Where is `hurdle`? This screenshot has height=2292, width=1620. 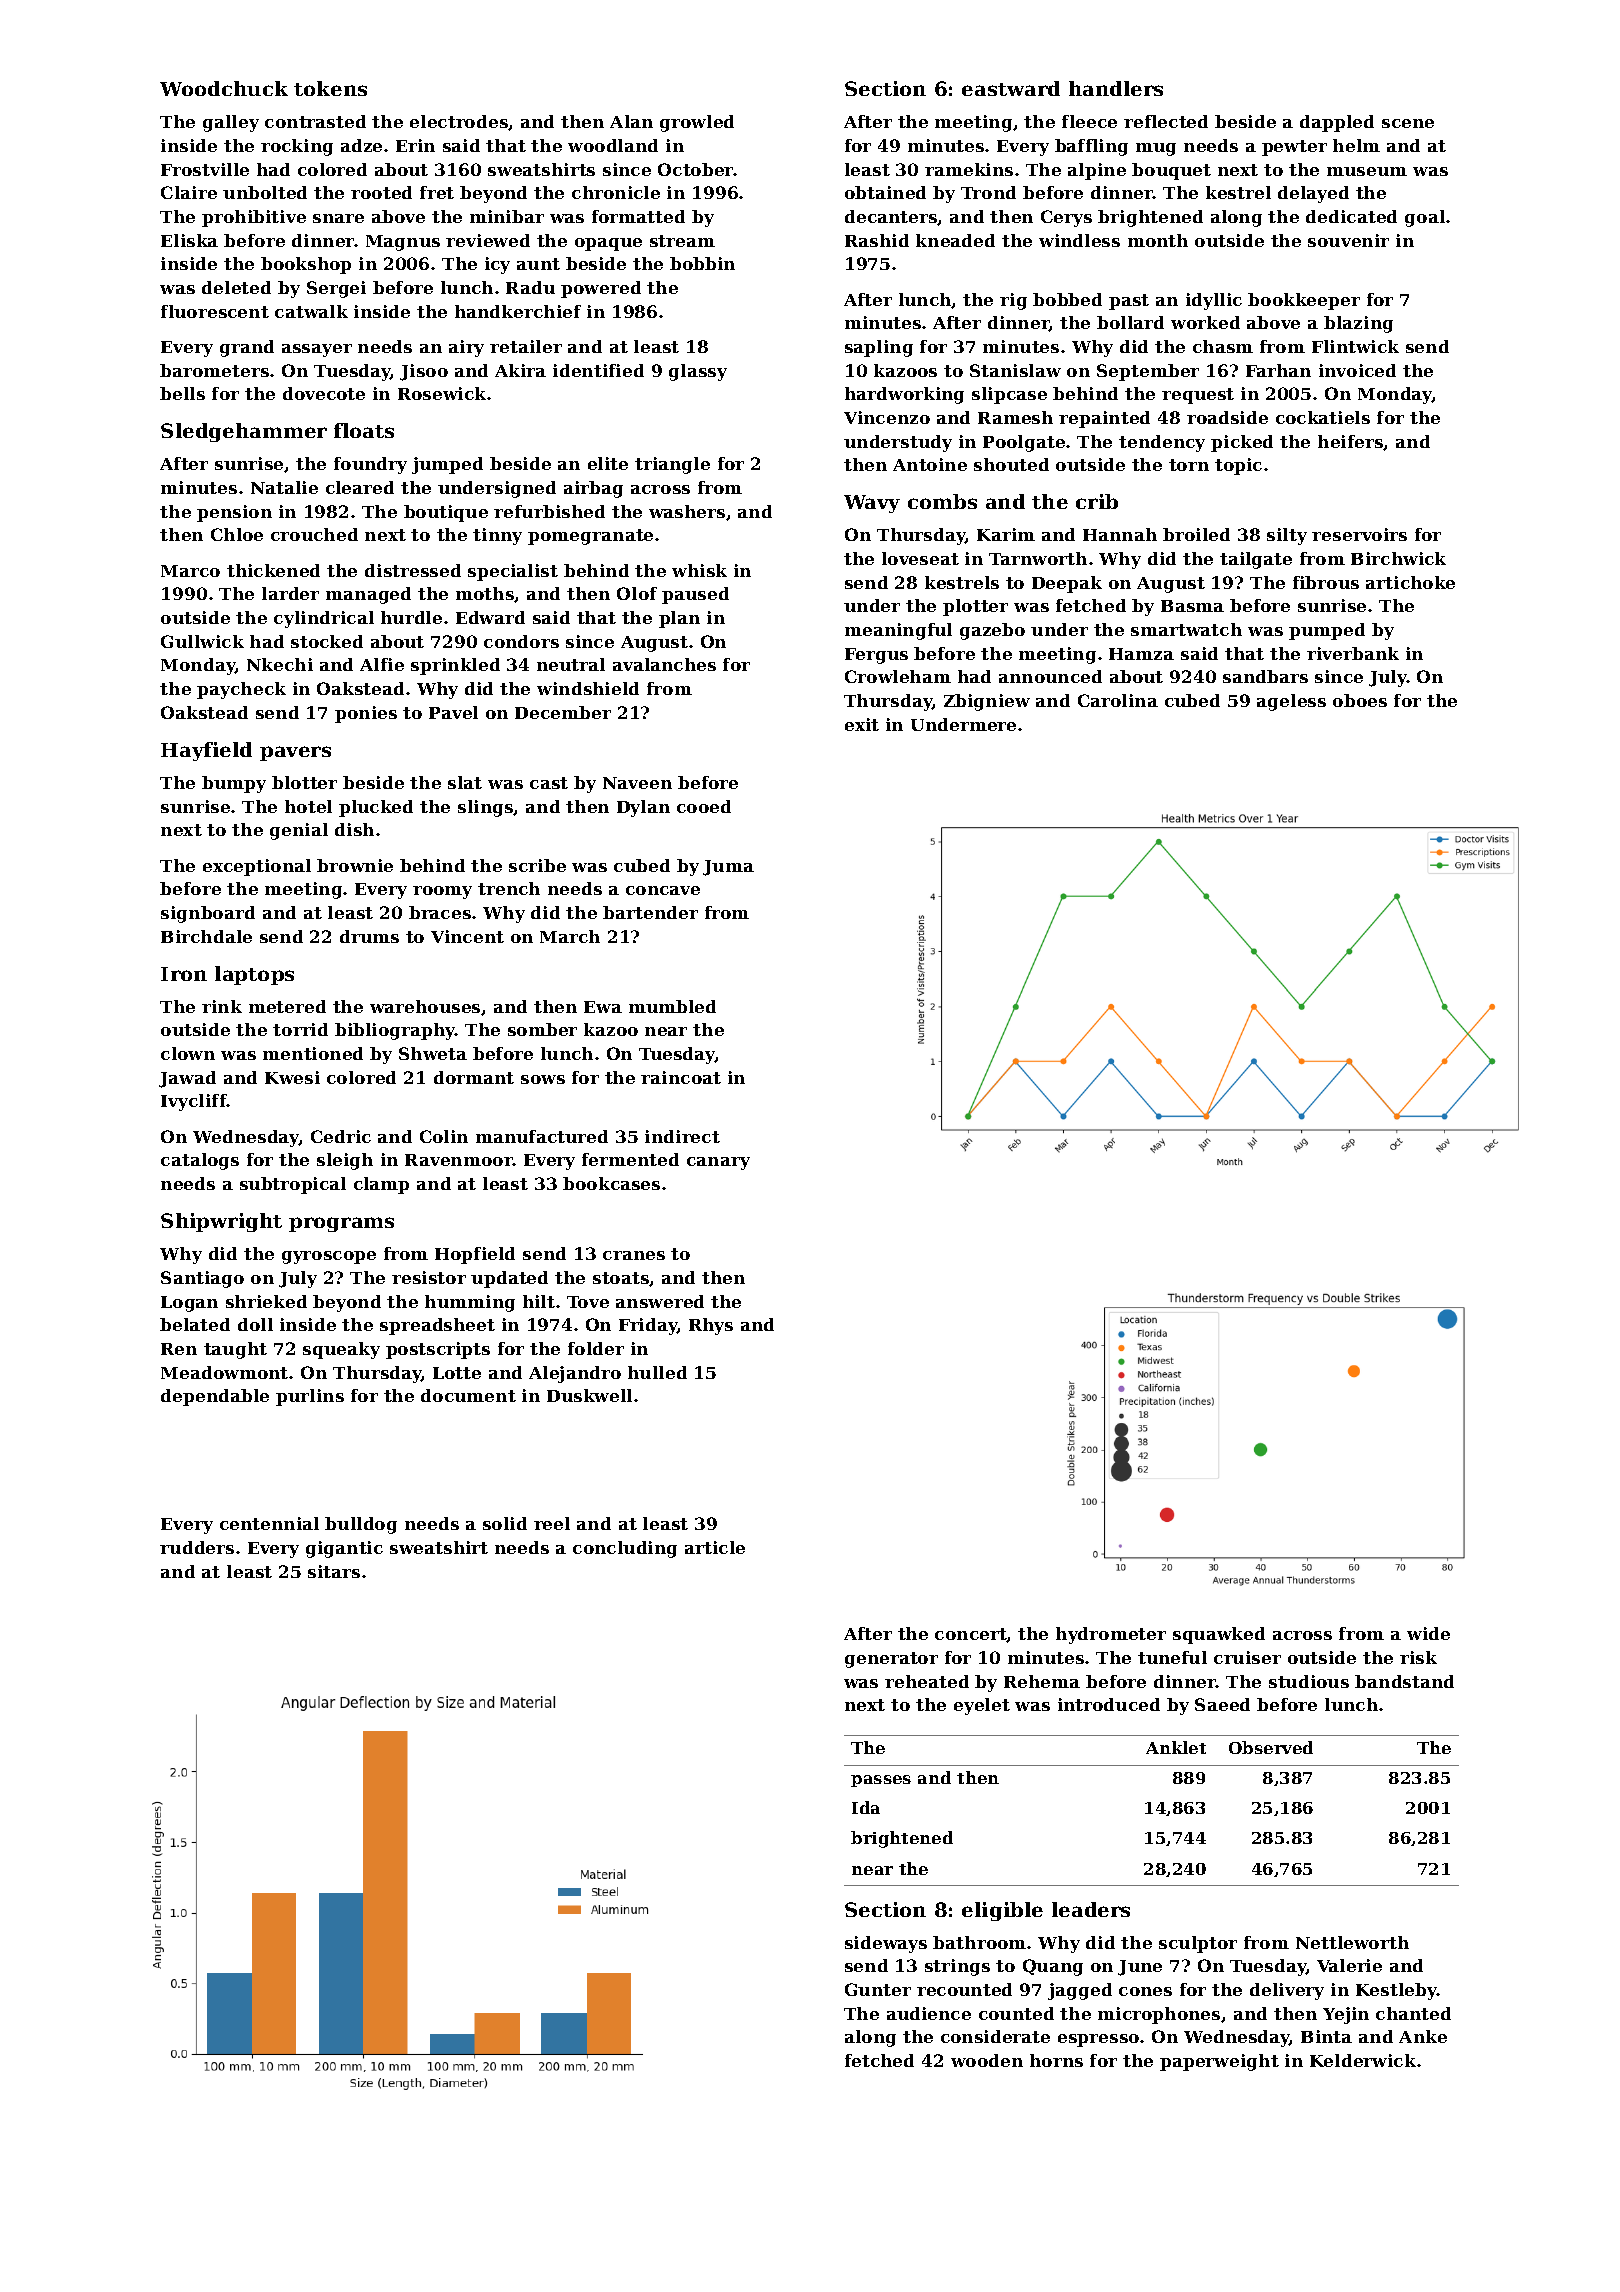
hurdle is located at coordinates (411, 617).
